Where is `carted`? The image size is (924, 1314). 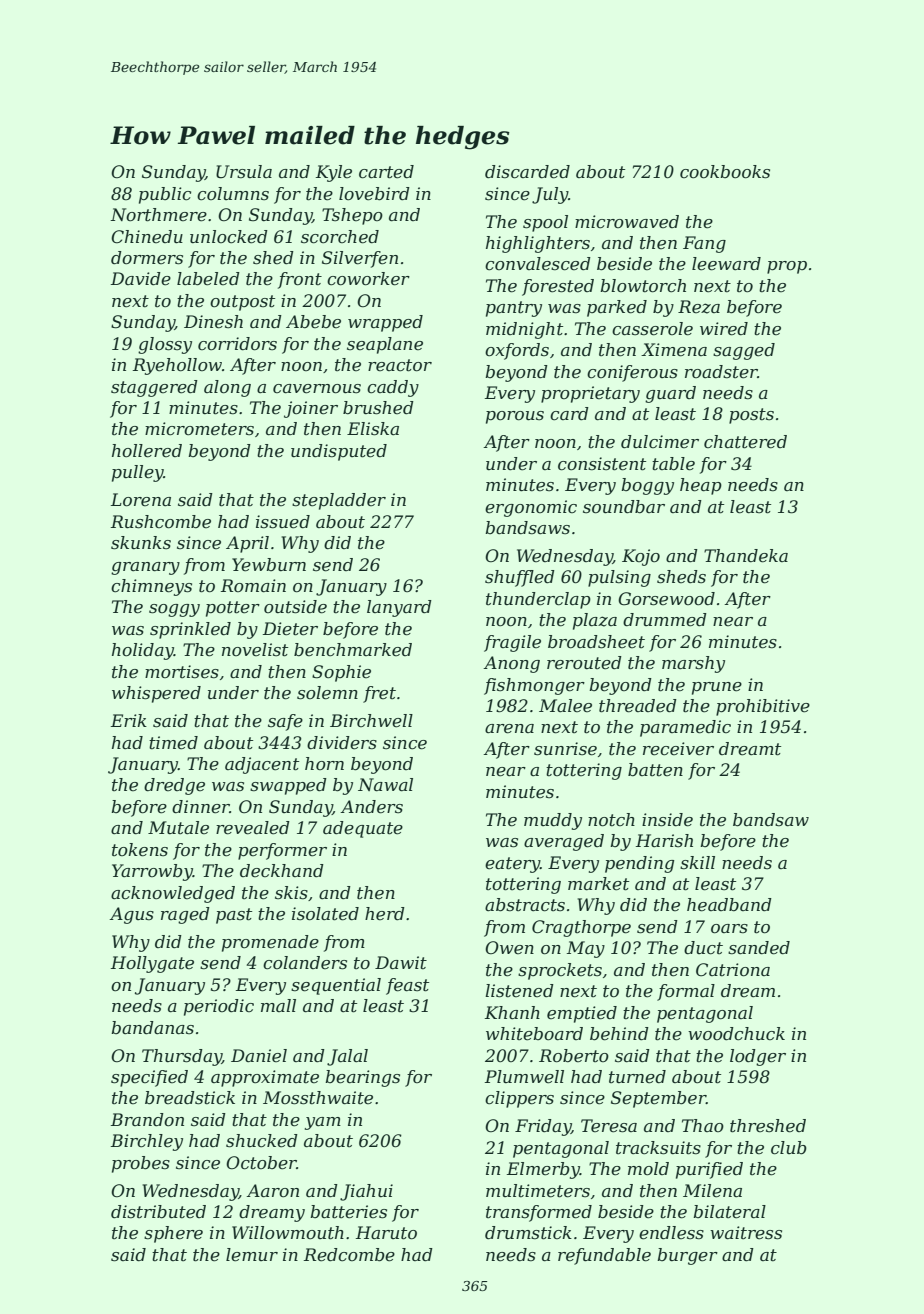 carted is located at coordinates (386, 172).
